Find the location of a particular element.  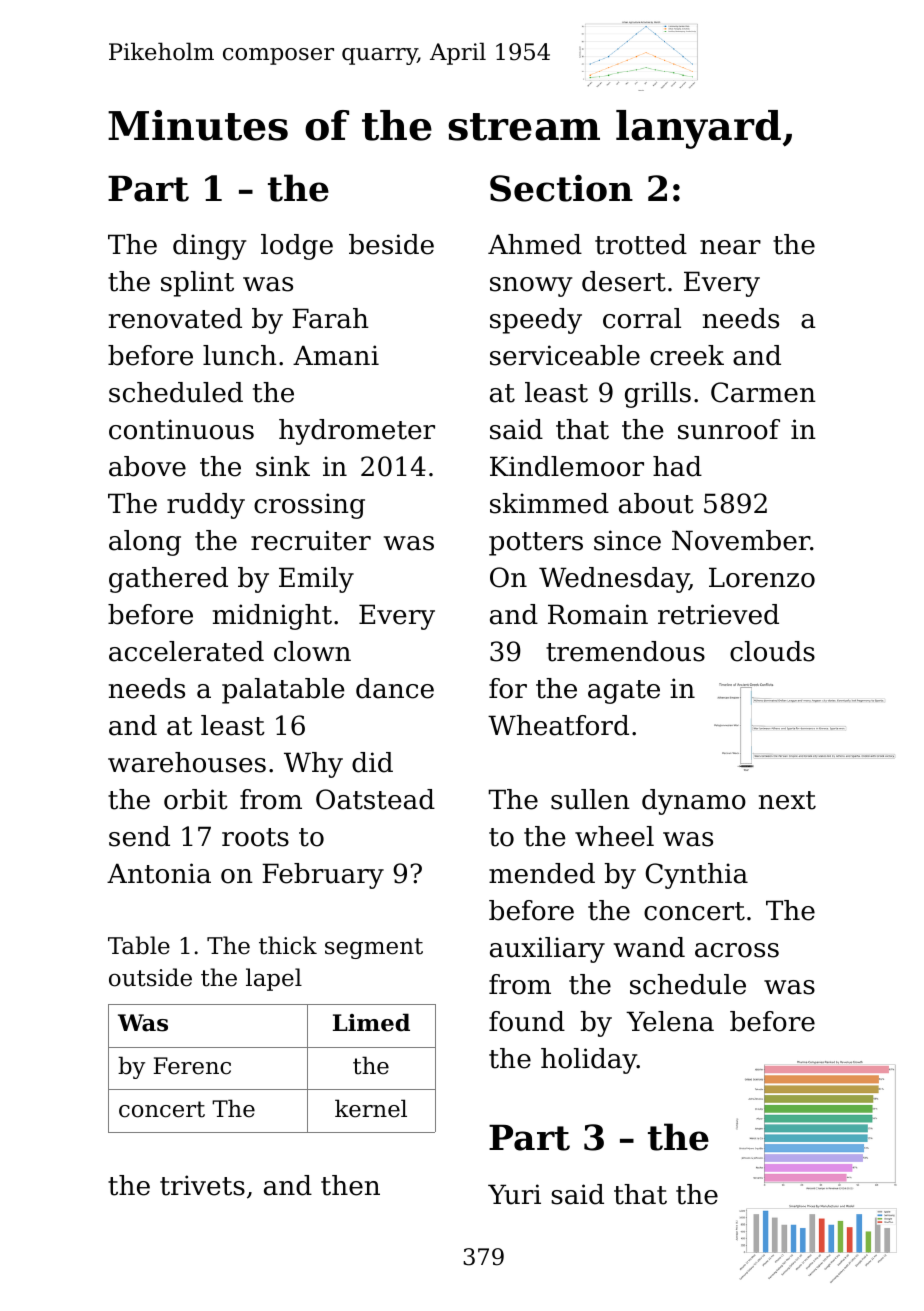

Cynthia is located at coordinates (697, 876).
